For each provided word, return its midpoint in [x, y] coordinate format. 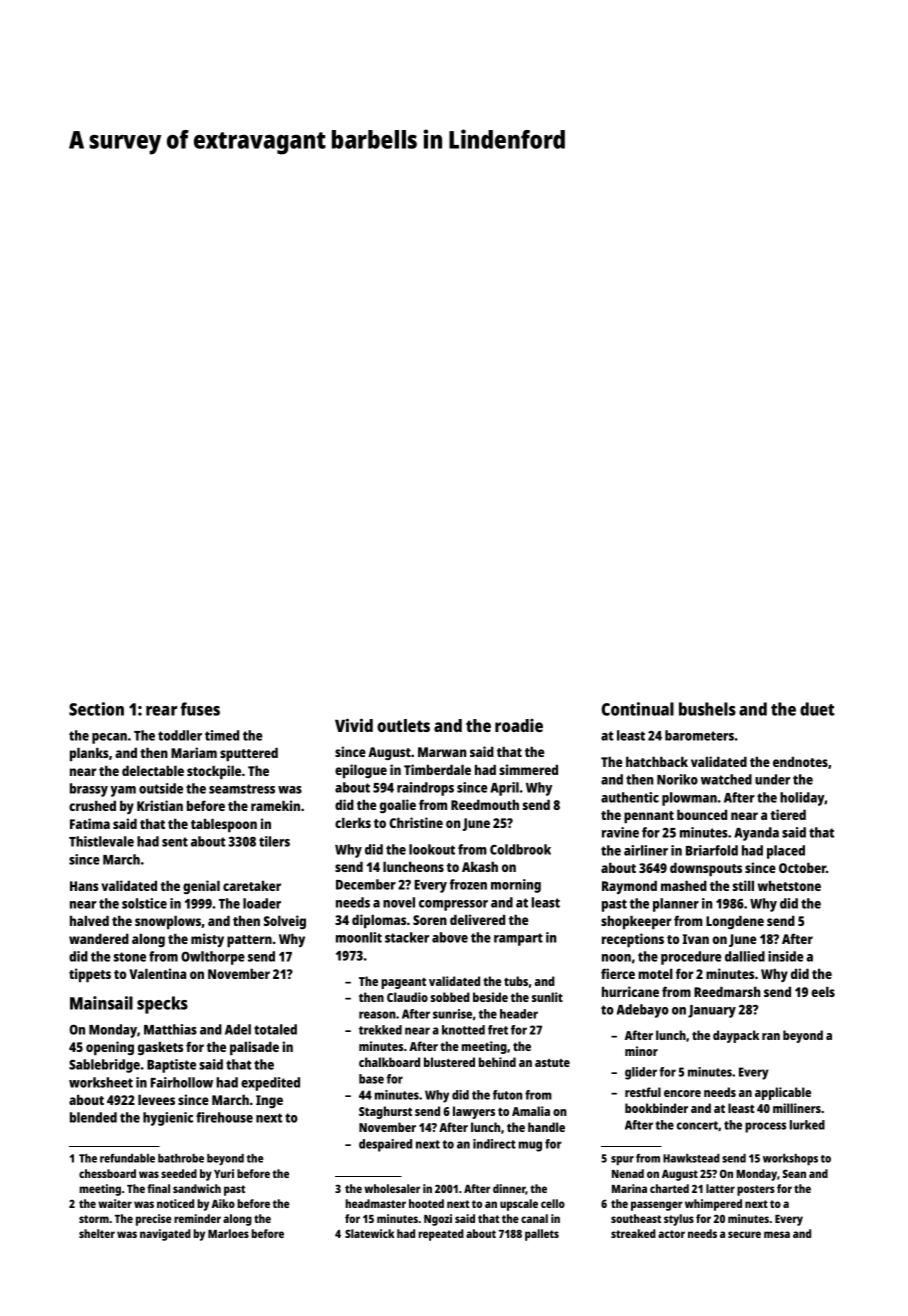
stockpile [214, 772]
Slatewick [369, 1233]
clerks [353, 822]
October [802, 867]
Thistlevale [101, 841]
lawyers [474, 1112]
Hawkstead [691, 1158]
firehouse [224, 1117]
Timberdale [437, 769]
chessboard [107, 1173]
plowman [689, 799]
